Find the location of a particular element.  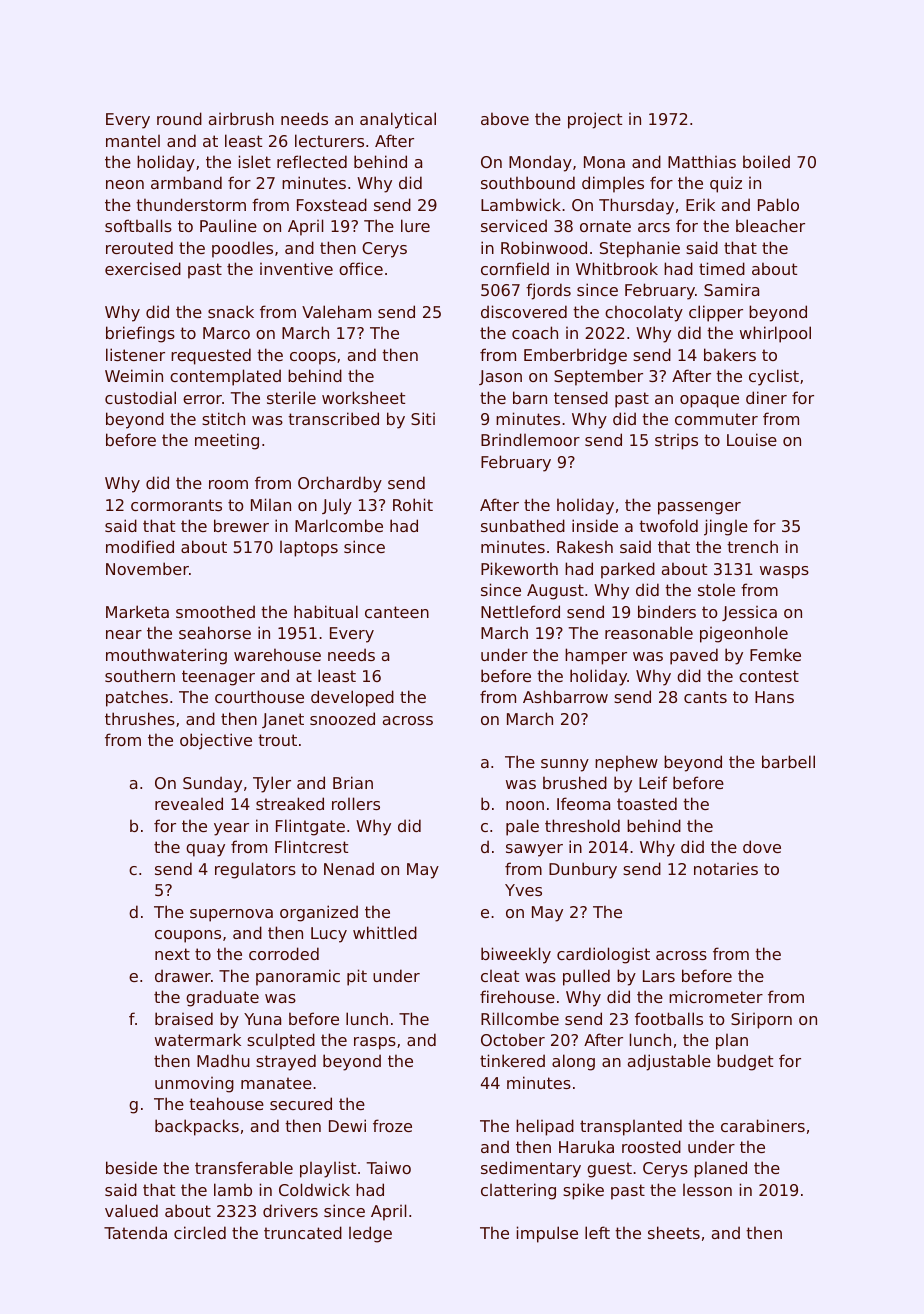

islet is located at coordinates (255, 161).
